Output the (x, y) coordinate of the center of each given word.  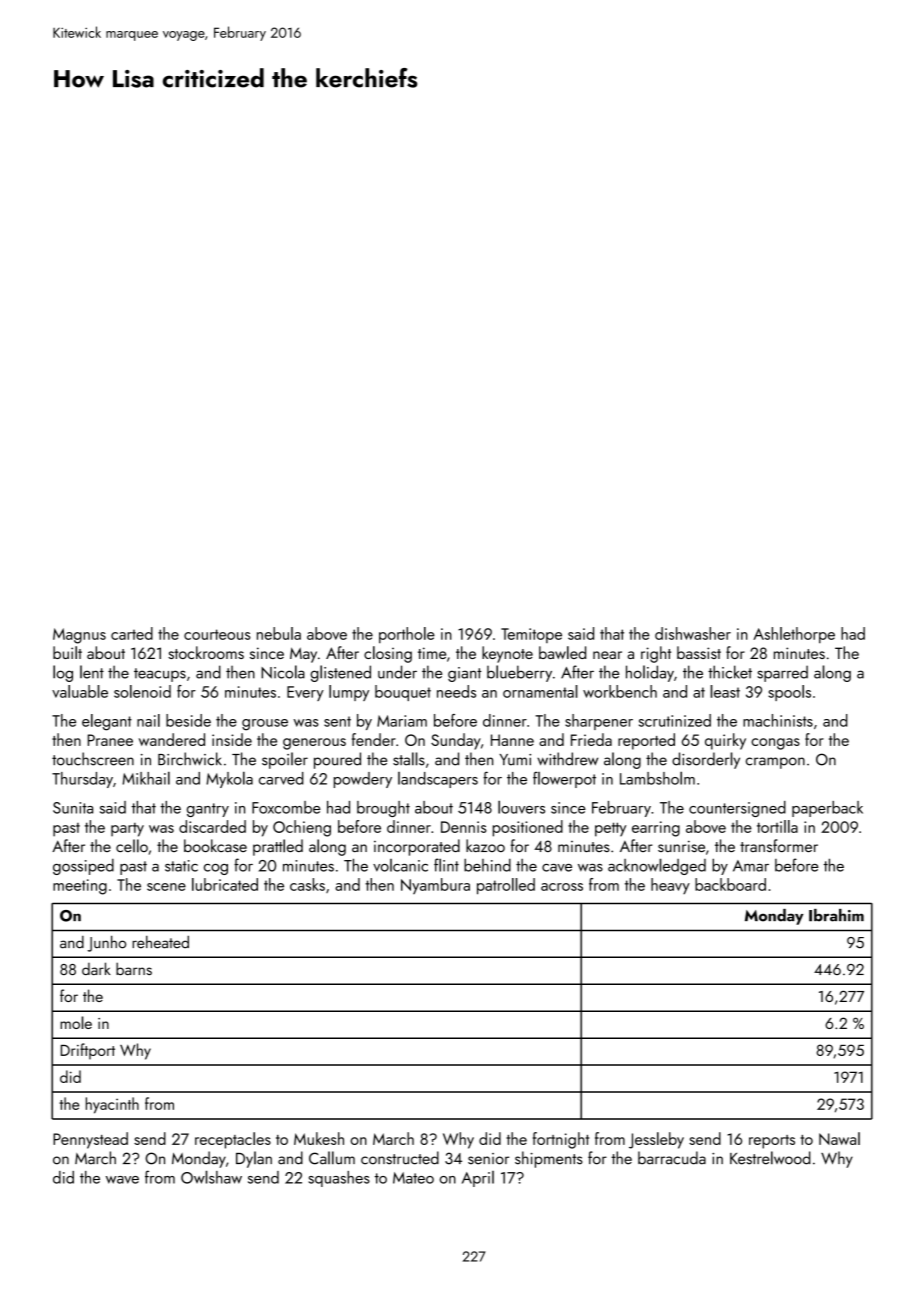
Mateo (413, 1178)
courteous (217, 634)
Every (305, 693)
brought (383, 809)
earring (656, 829)
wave (122, 1180)
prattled (278, 847)
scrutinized (675, 720)
